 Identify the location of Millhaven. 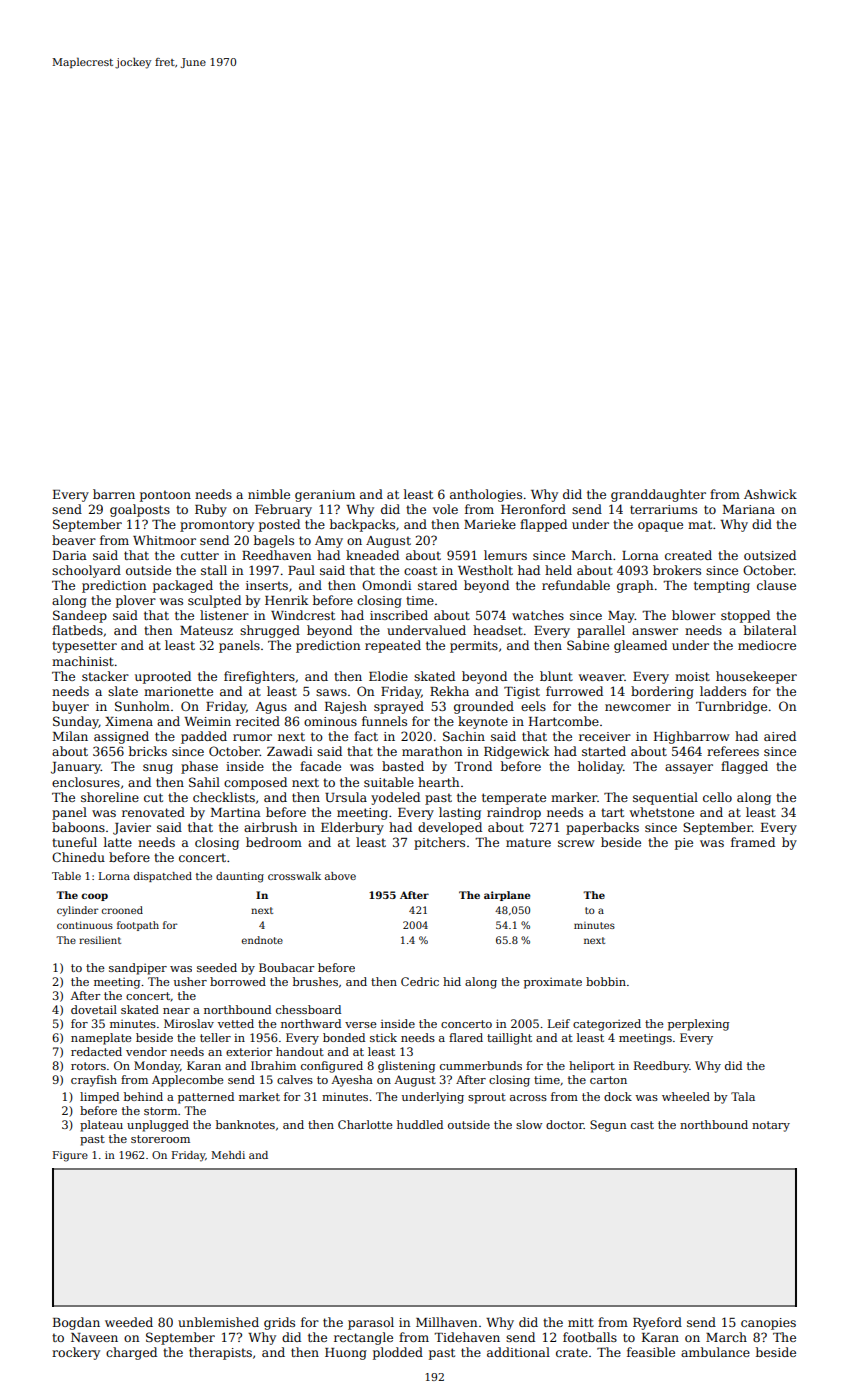
(446, 1322).
